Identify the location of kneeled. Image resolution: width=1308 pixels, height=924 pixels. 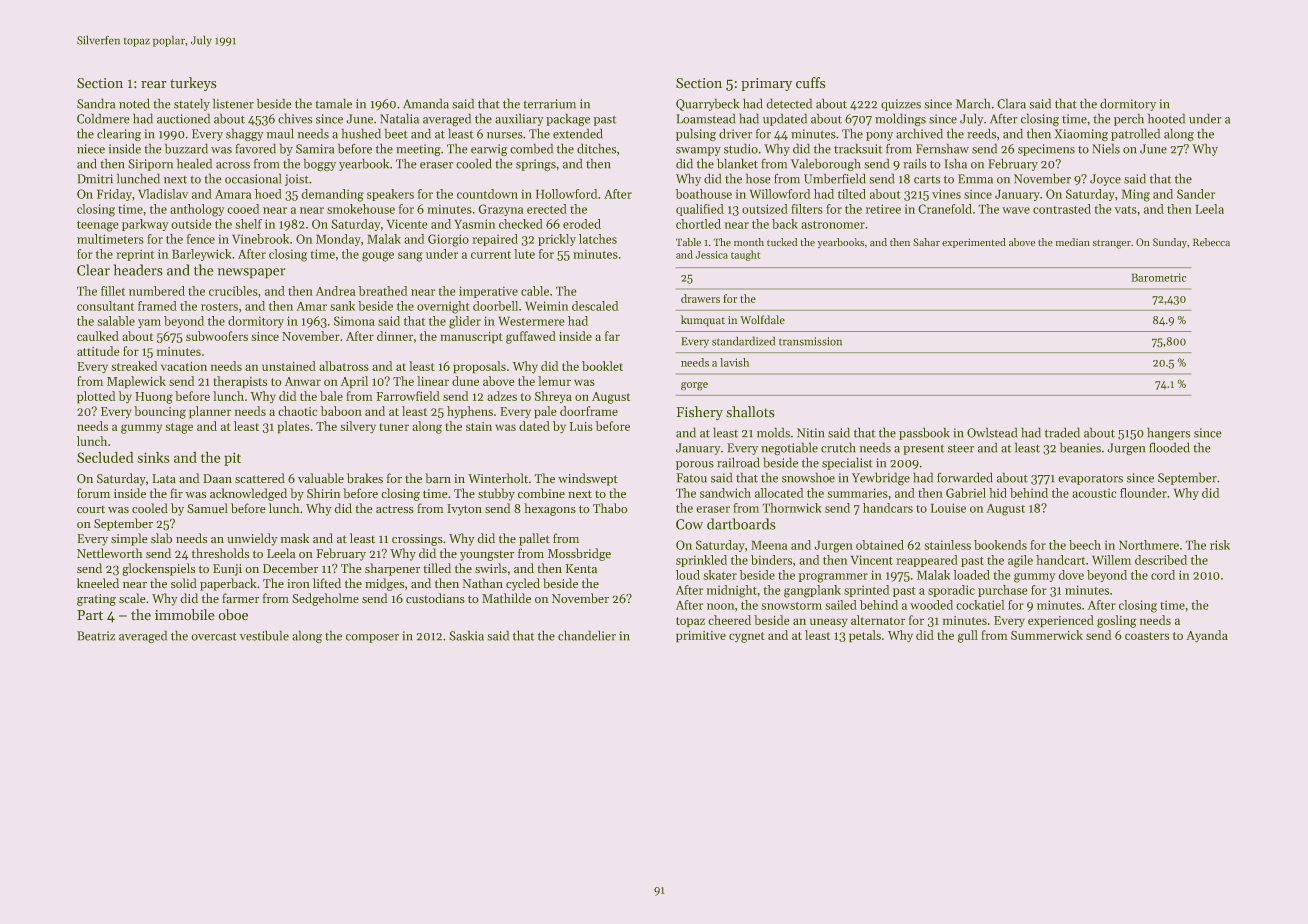
(98, 583).
